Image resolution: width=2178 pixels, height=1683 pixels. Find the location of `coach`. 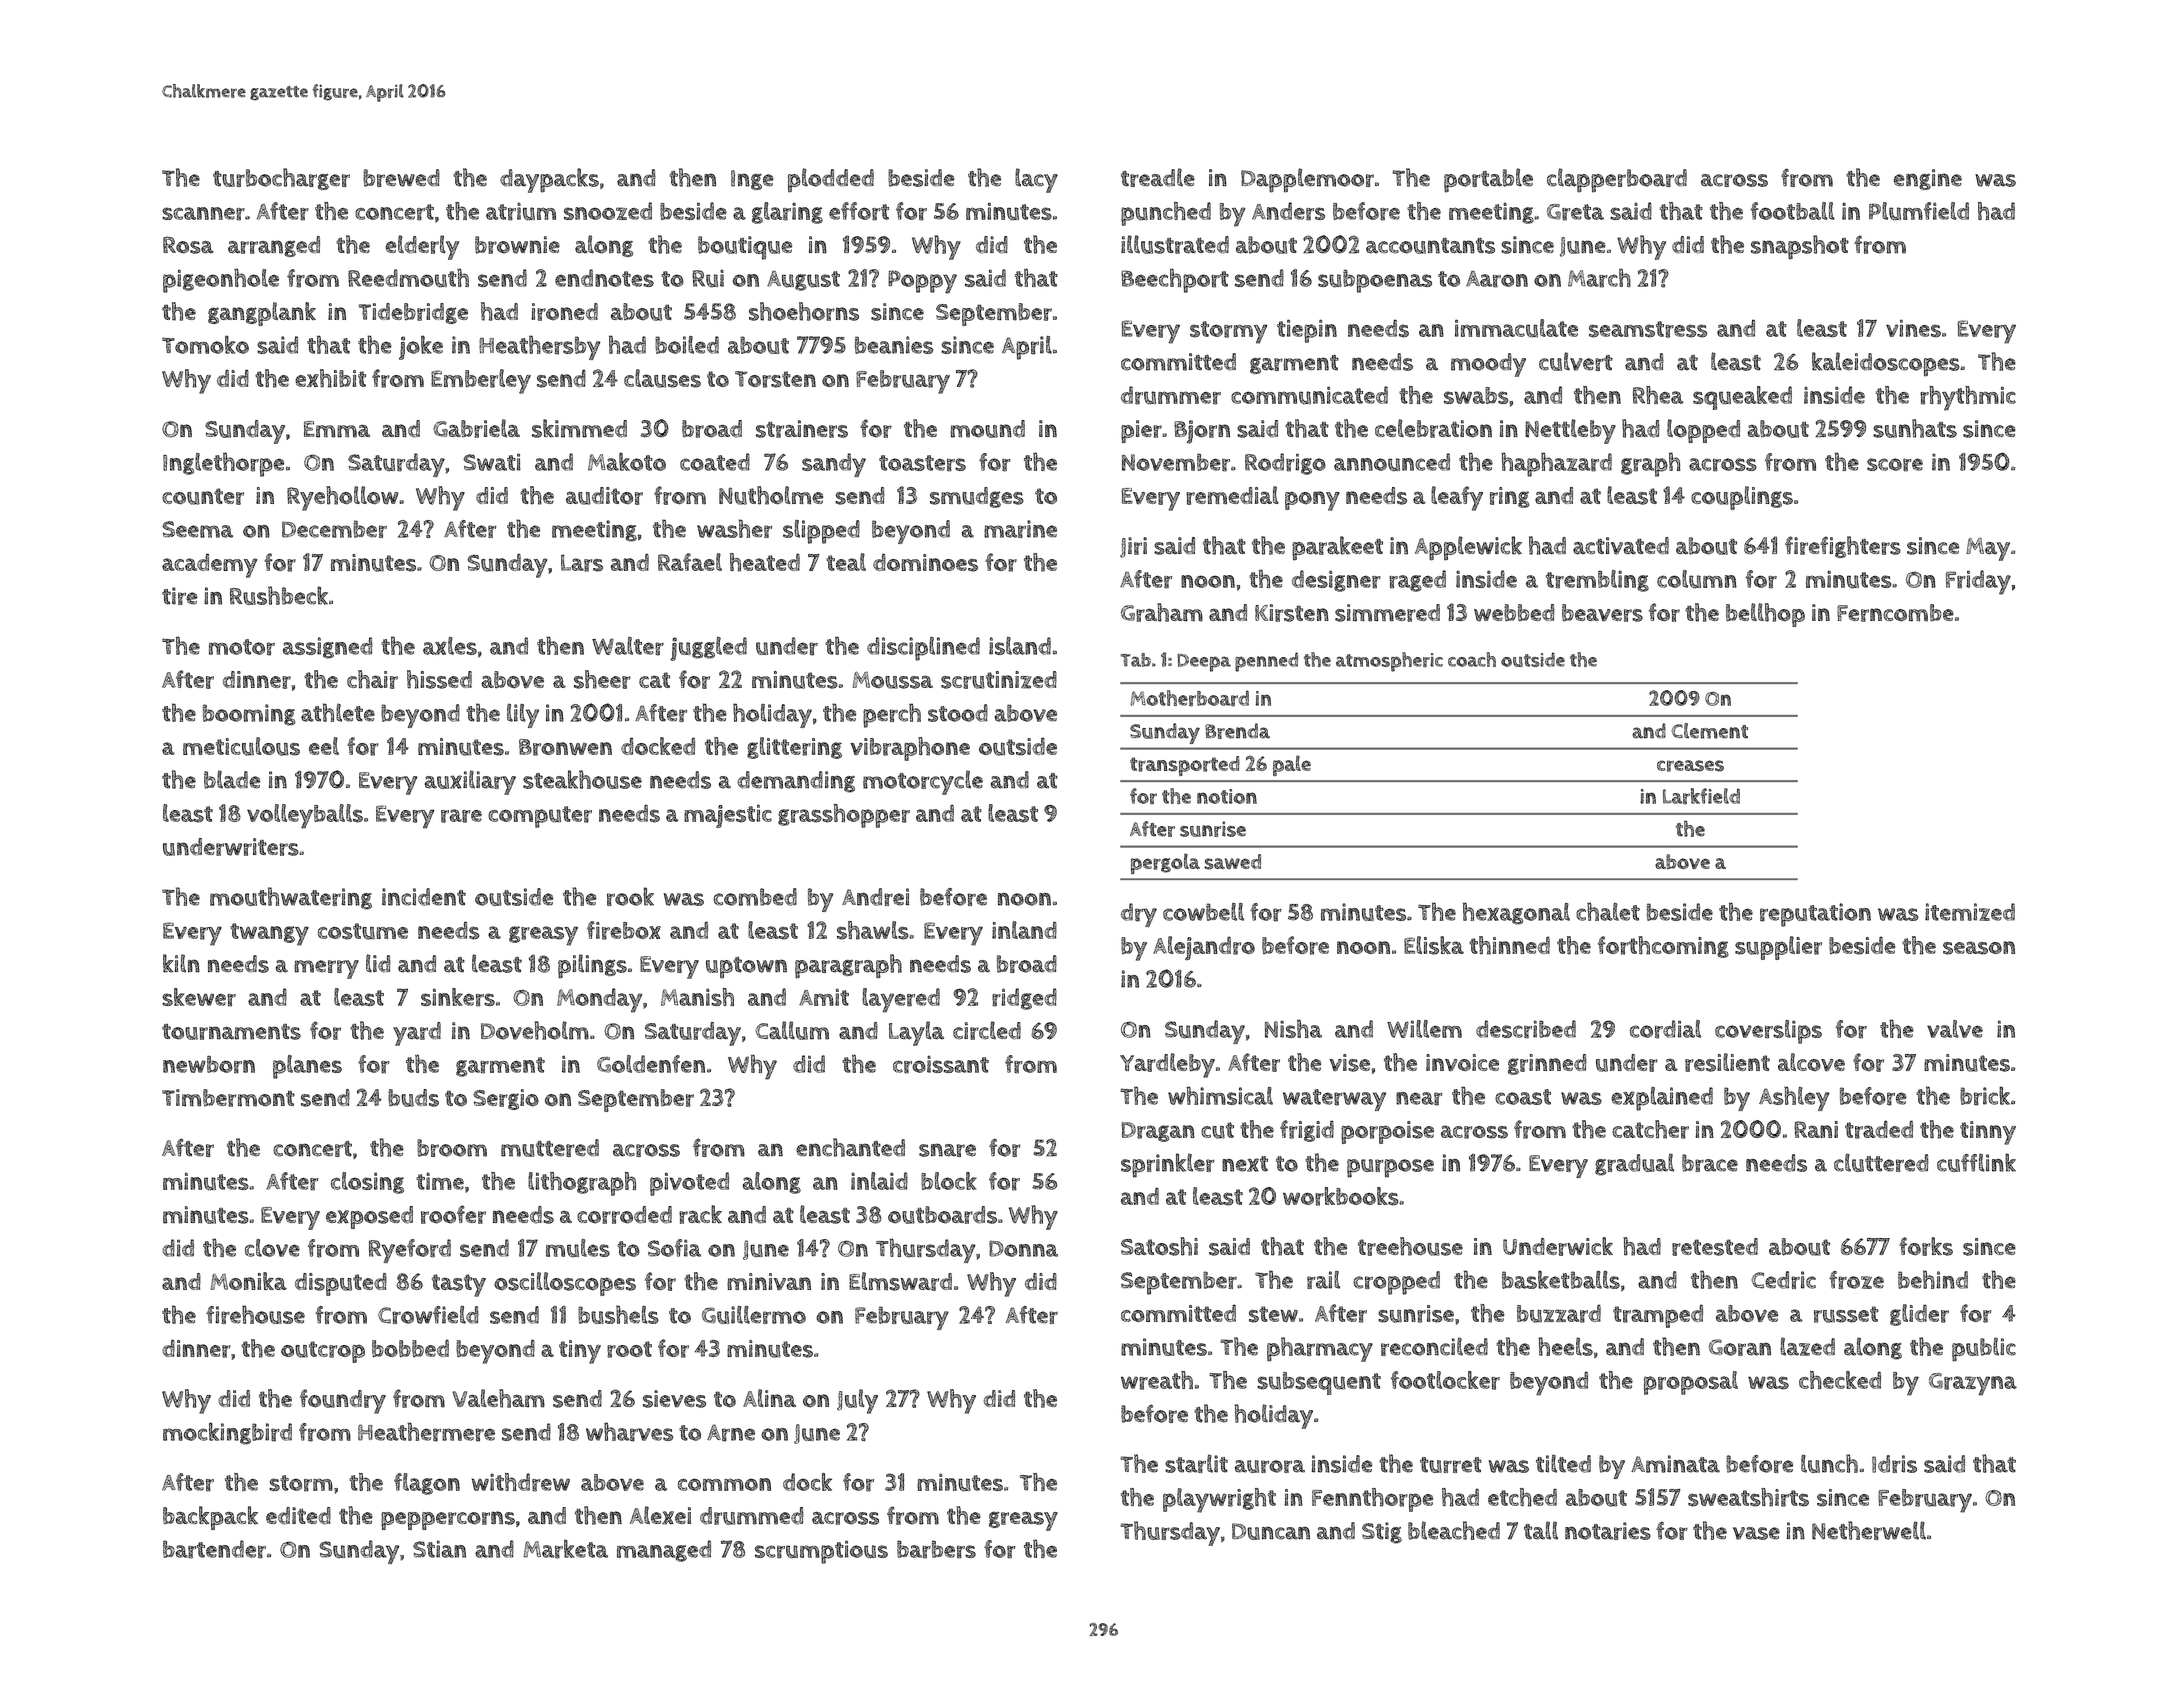

coach is located at coordinates (1472, 659).
